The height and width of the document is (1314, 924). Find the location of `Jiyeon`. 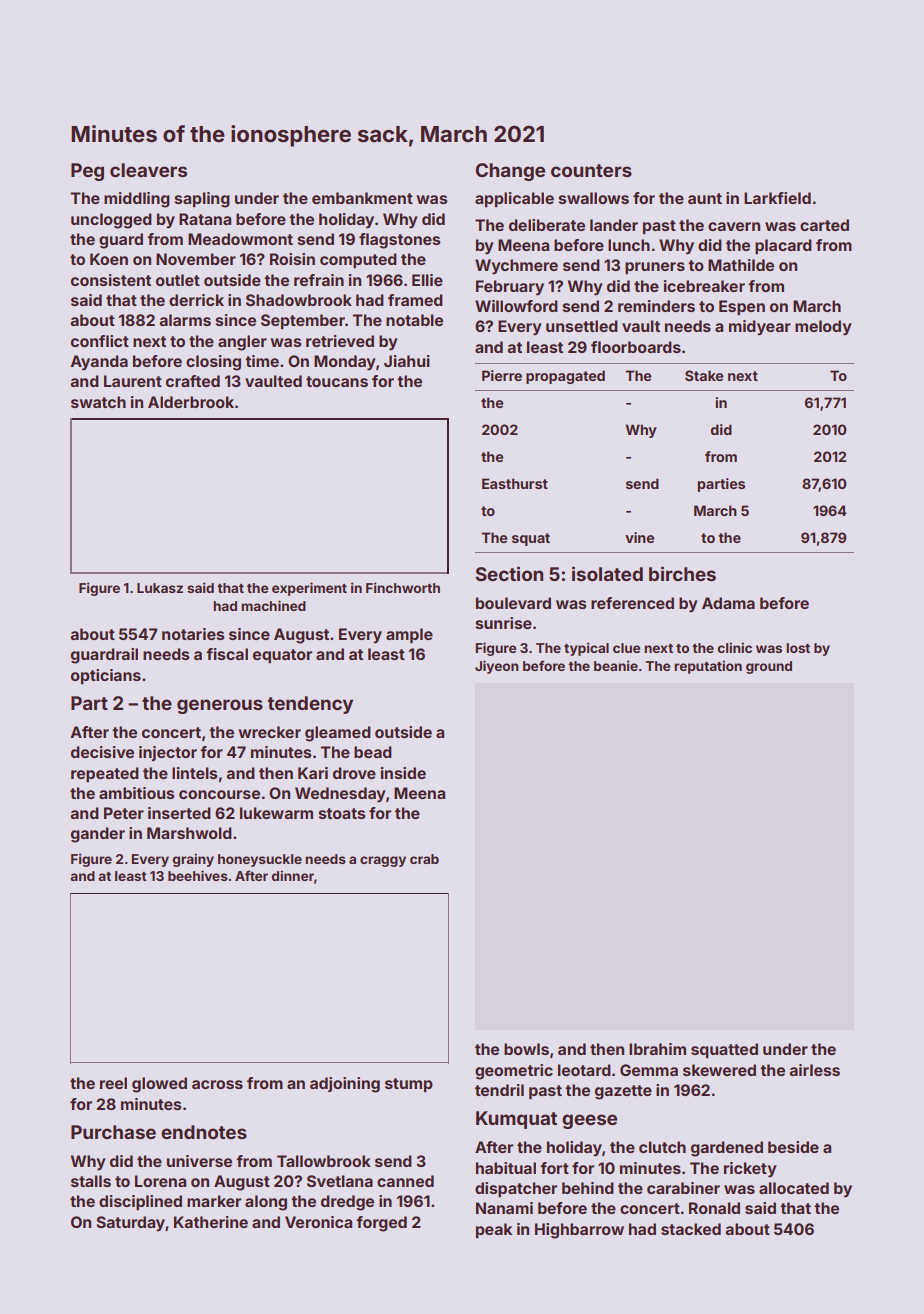

Jiyeon is located at coordinates (497, 667).
